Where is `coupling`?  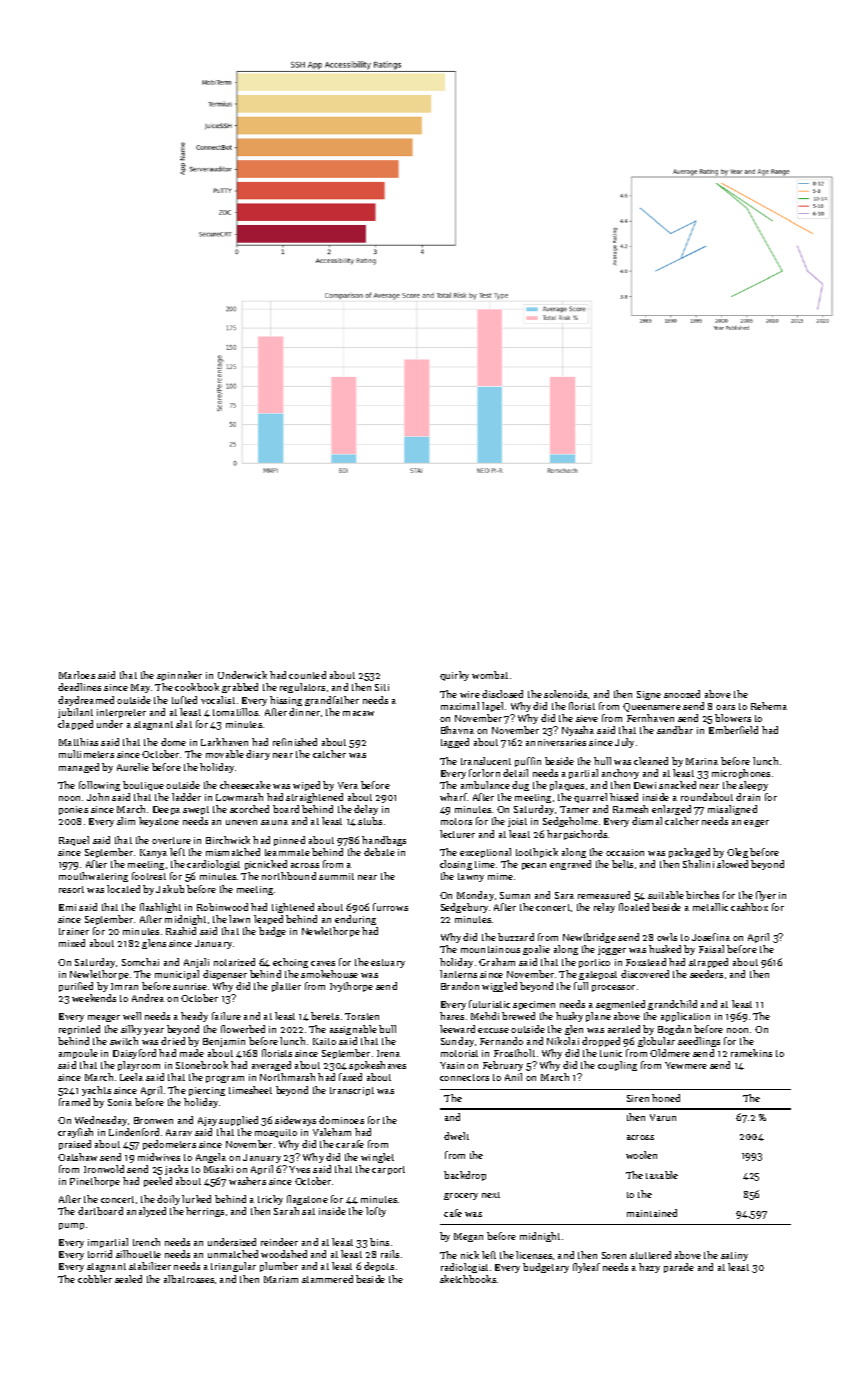 coupling is located at coordinates (617, 1066).
